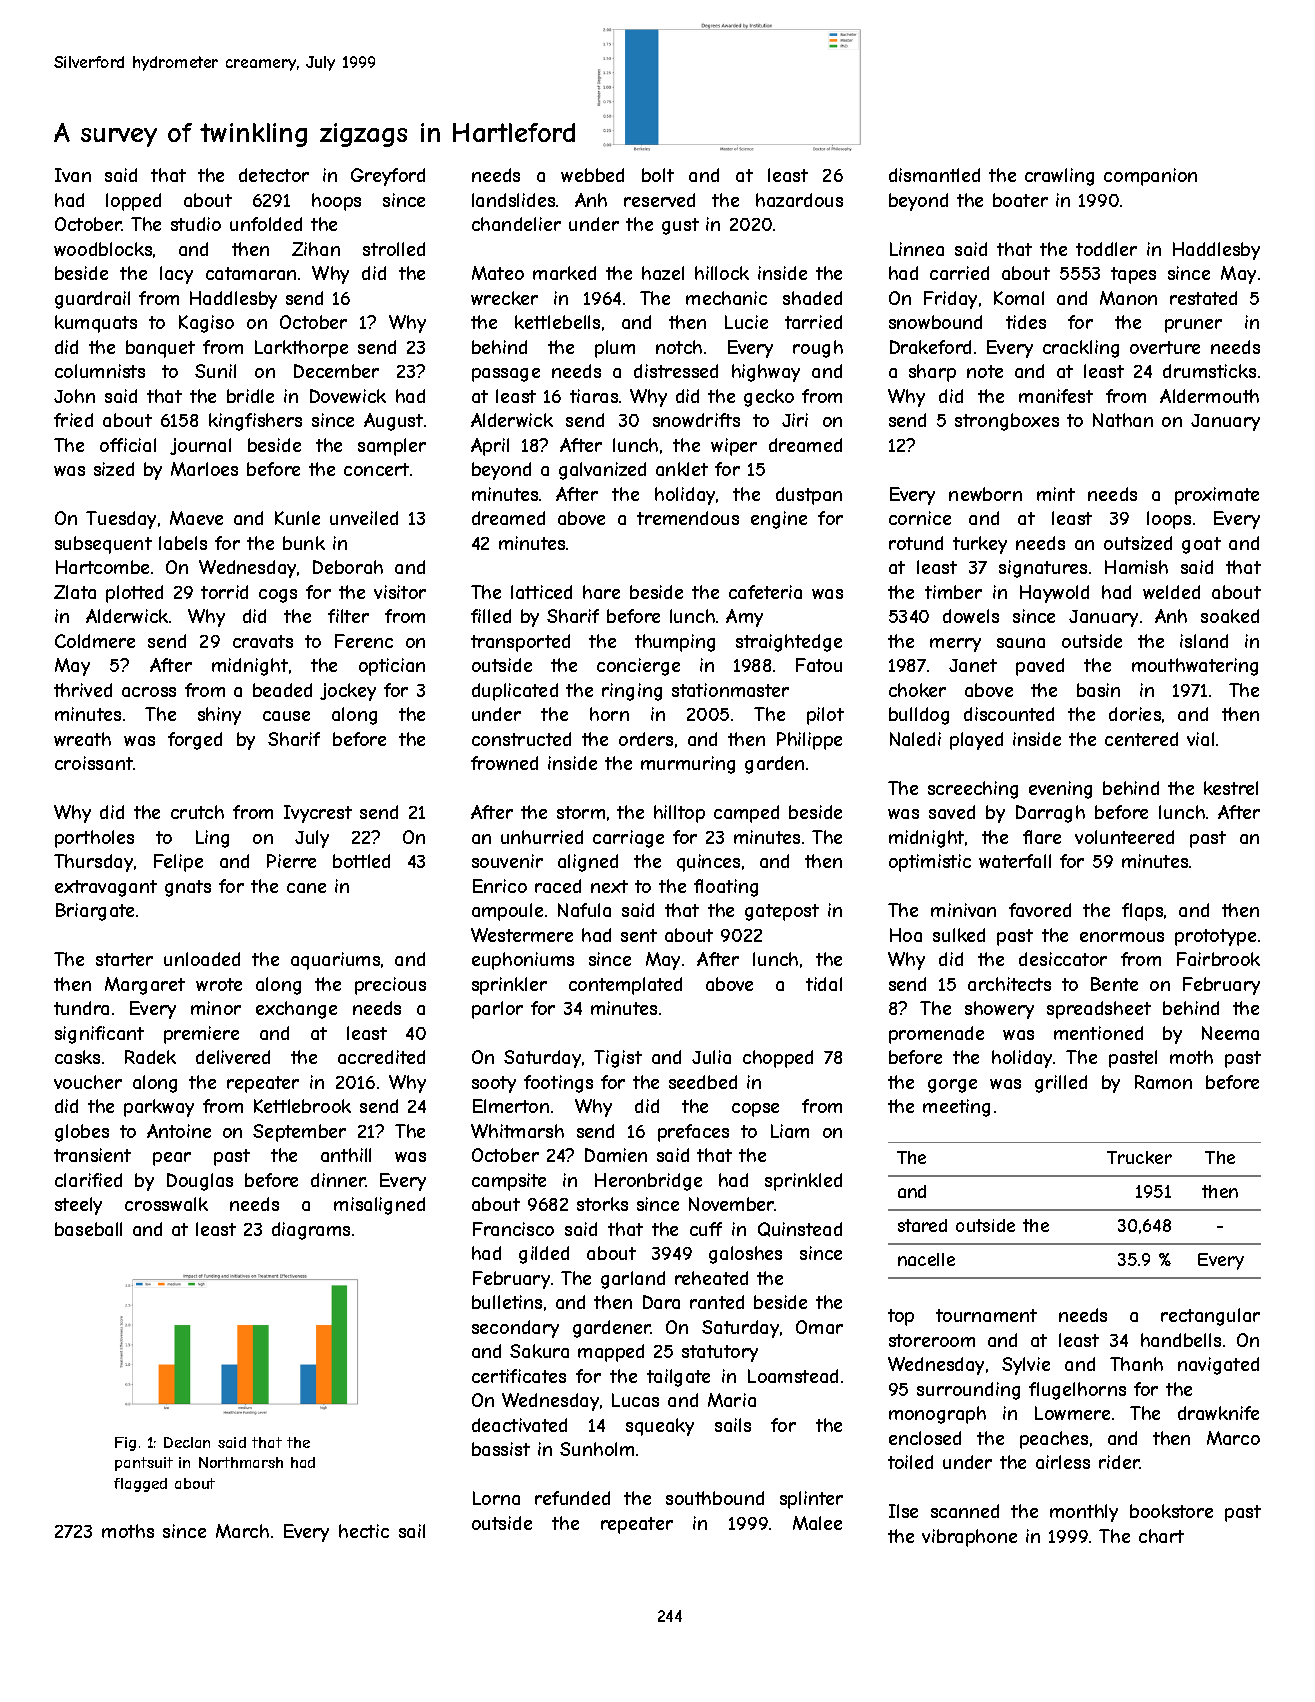 The image size is (1315, 1702). I want to click on pilot, so click(825, 716).
